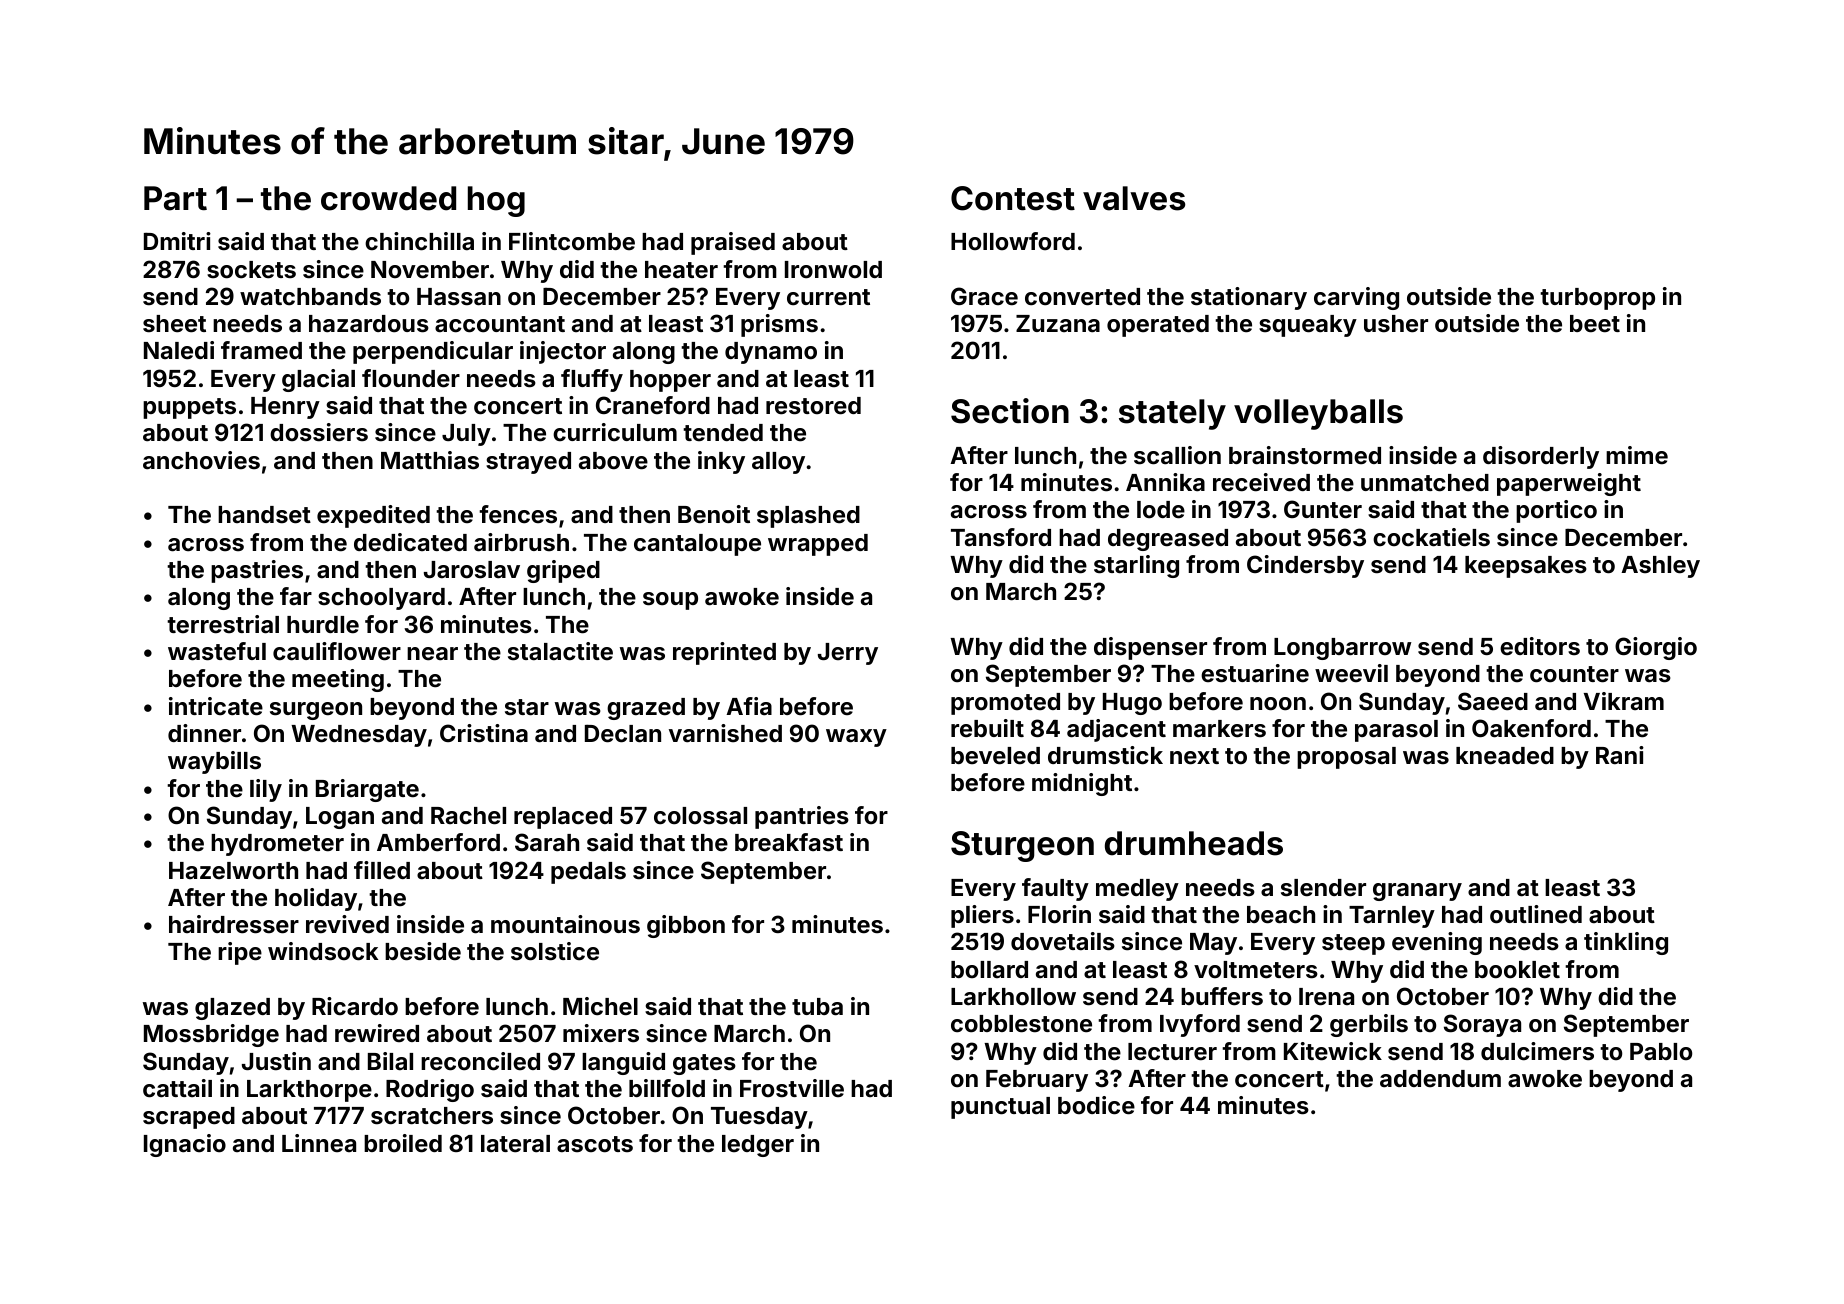 The width and height of the screenshot is (1844, 1304). Describe the element at coordinates (1013, 198) in the screenshot. I see `Contest` at that location.
